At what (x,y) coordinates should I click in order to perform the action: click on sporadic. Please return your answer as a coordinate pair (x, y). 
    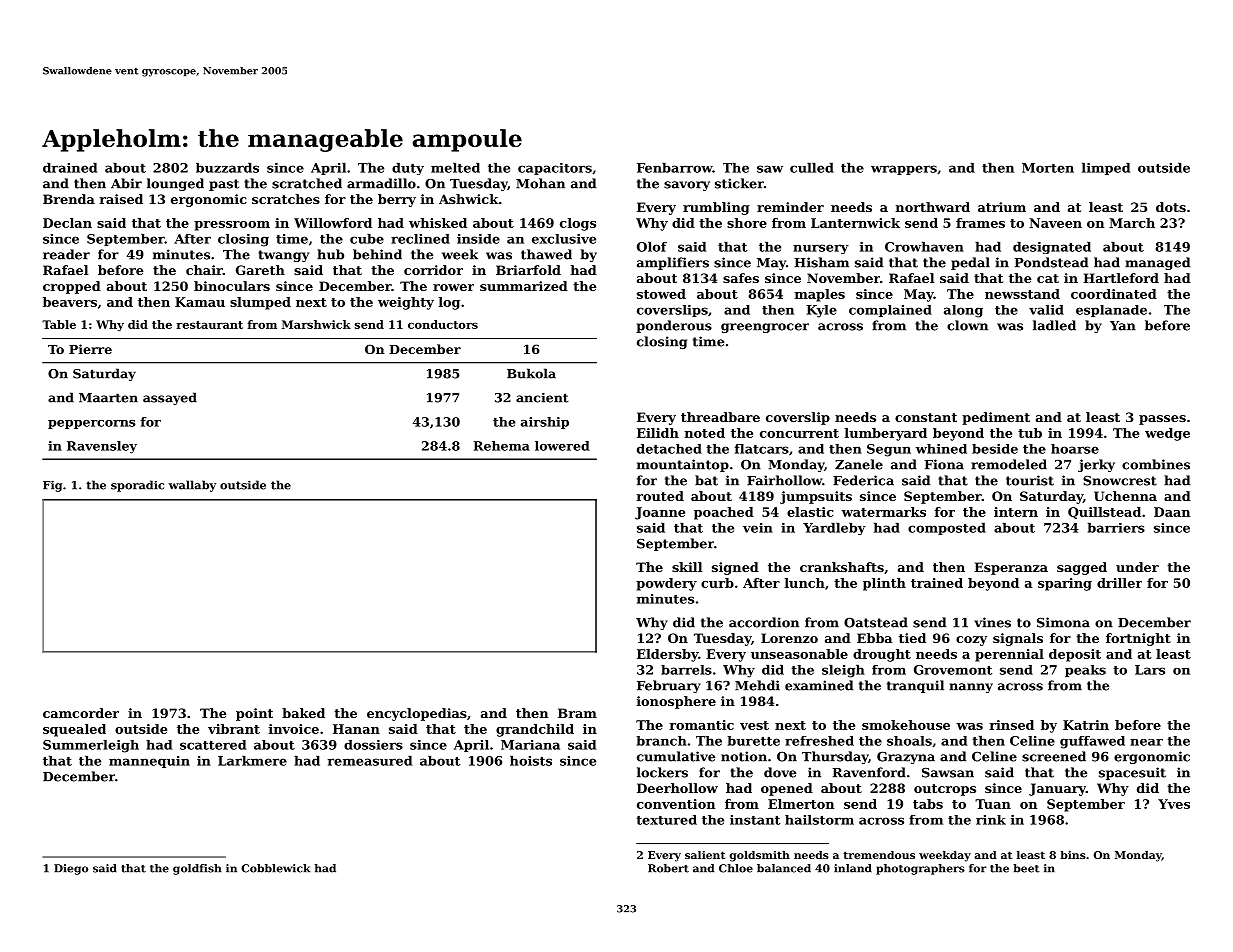
    Looking at the image, I should click on (137, 486).
